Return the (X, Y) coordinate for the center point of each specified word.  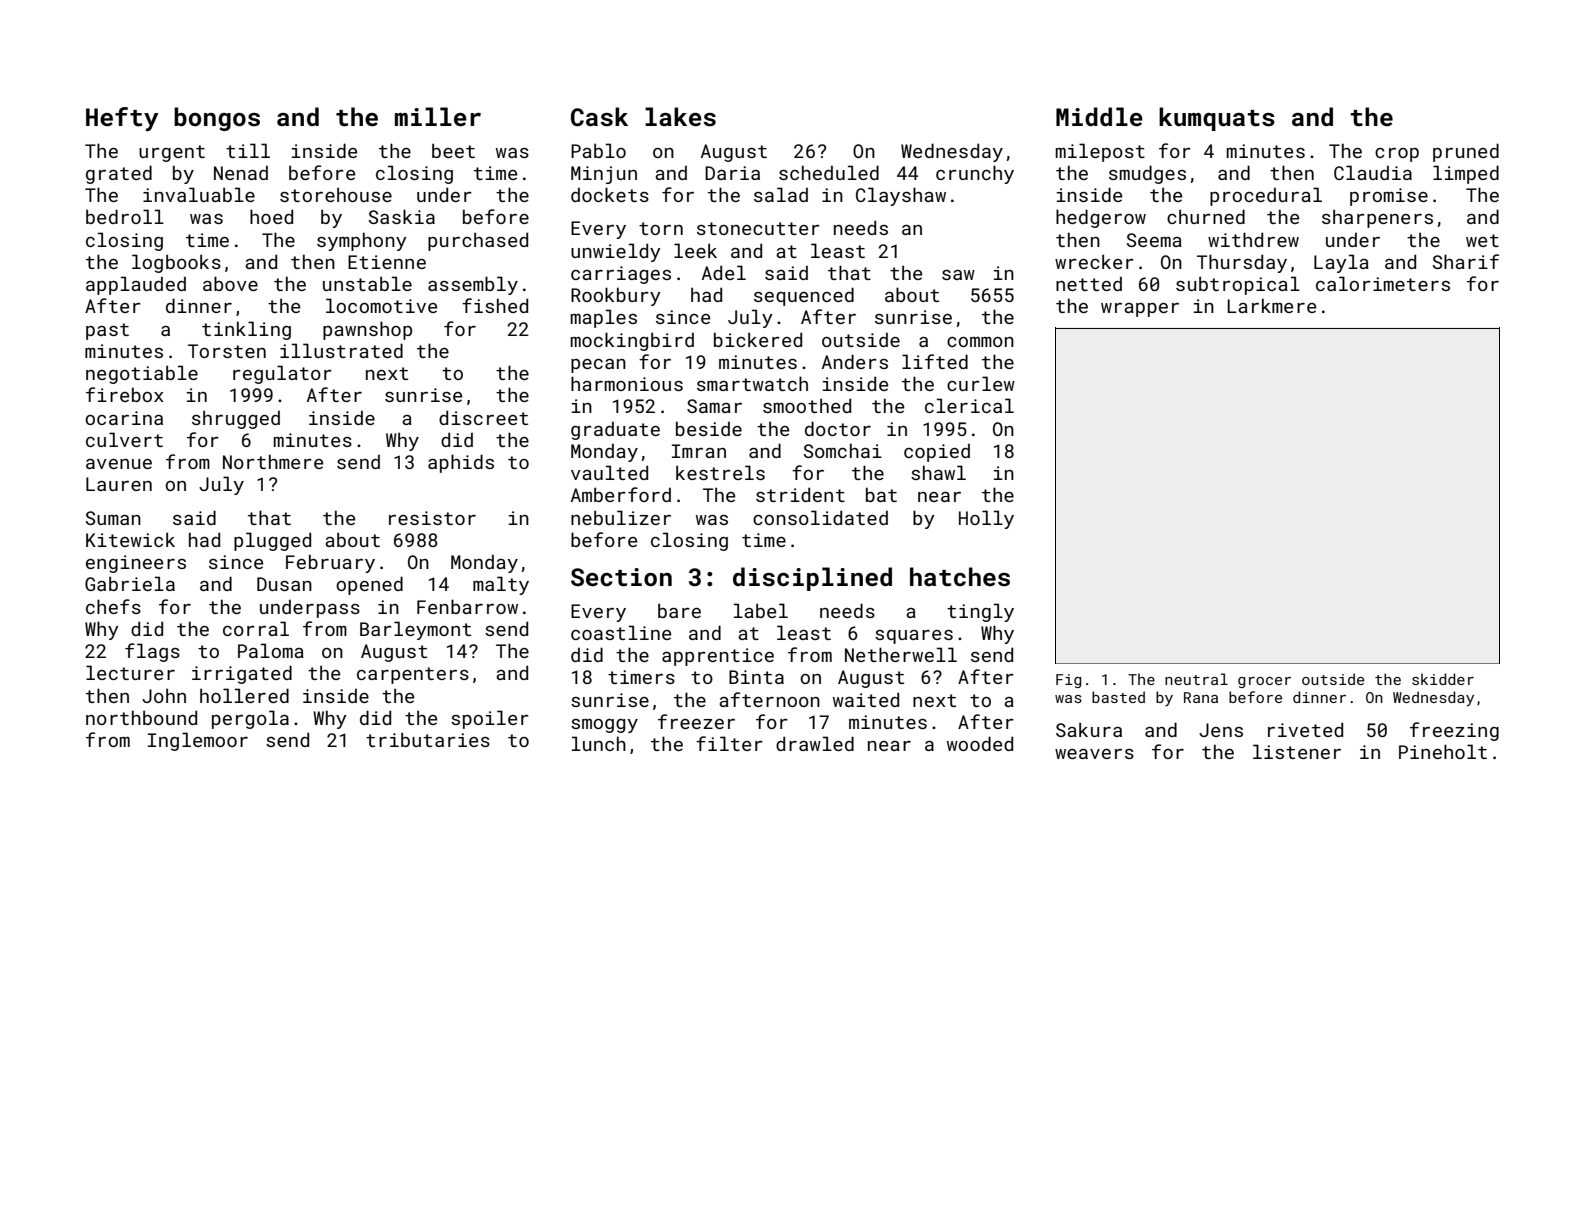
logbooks (176, 263)
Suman (113, 518)
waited (866, 699)
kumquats (1217, 119)
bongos (217, 119)
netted (1089, 283)
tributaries (428, 739)
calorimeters (1383, 283)
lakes (680, 117)
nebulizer (621, 517)
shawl (938, 472)
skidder (1443, 679)
